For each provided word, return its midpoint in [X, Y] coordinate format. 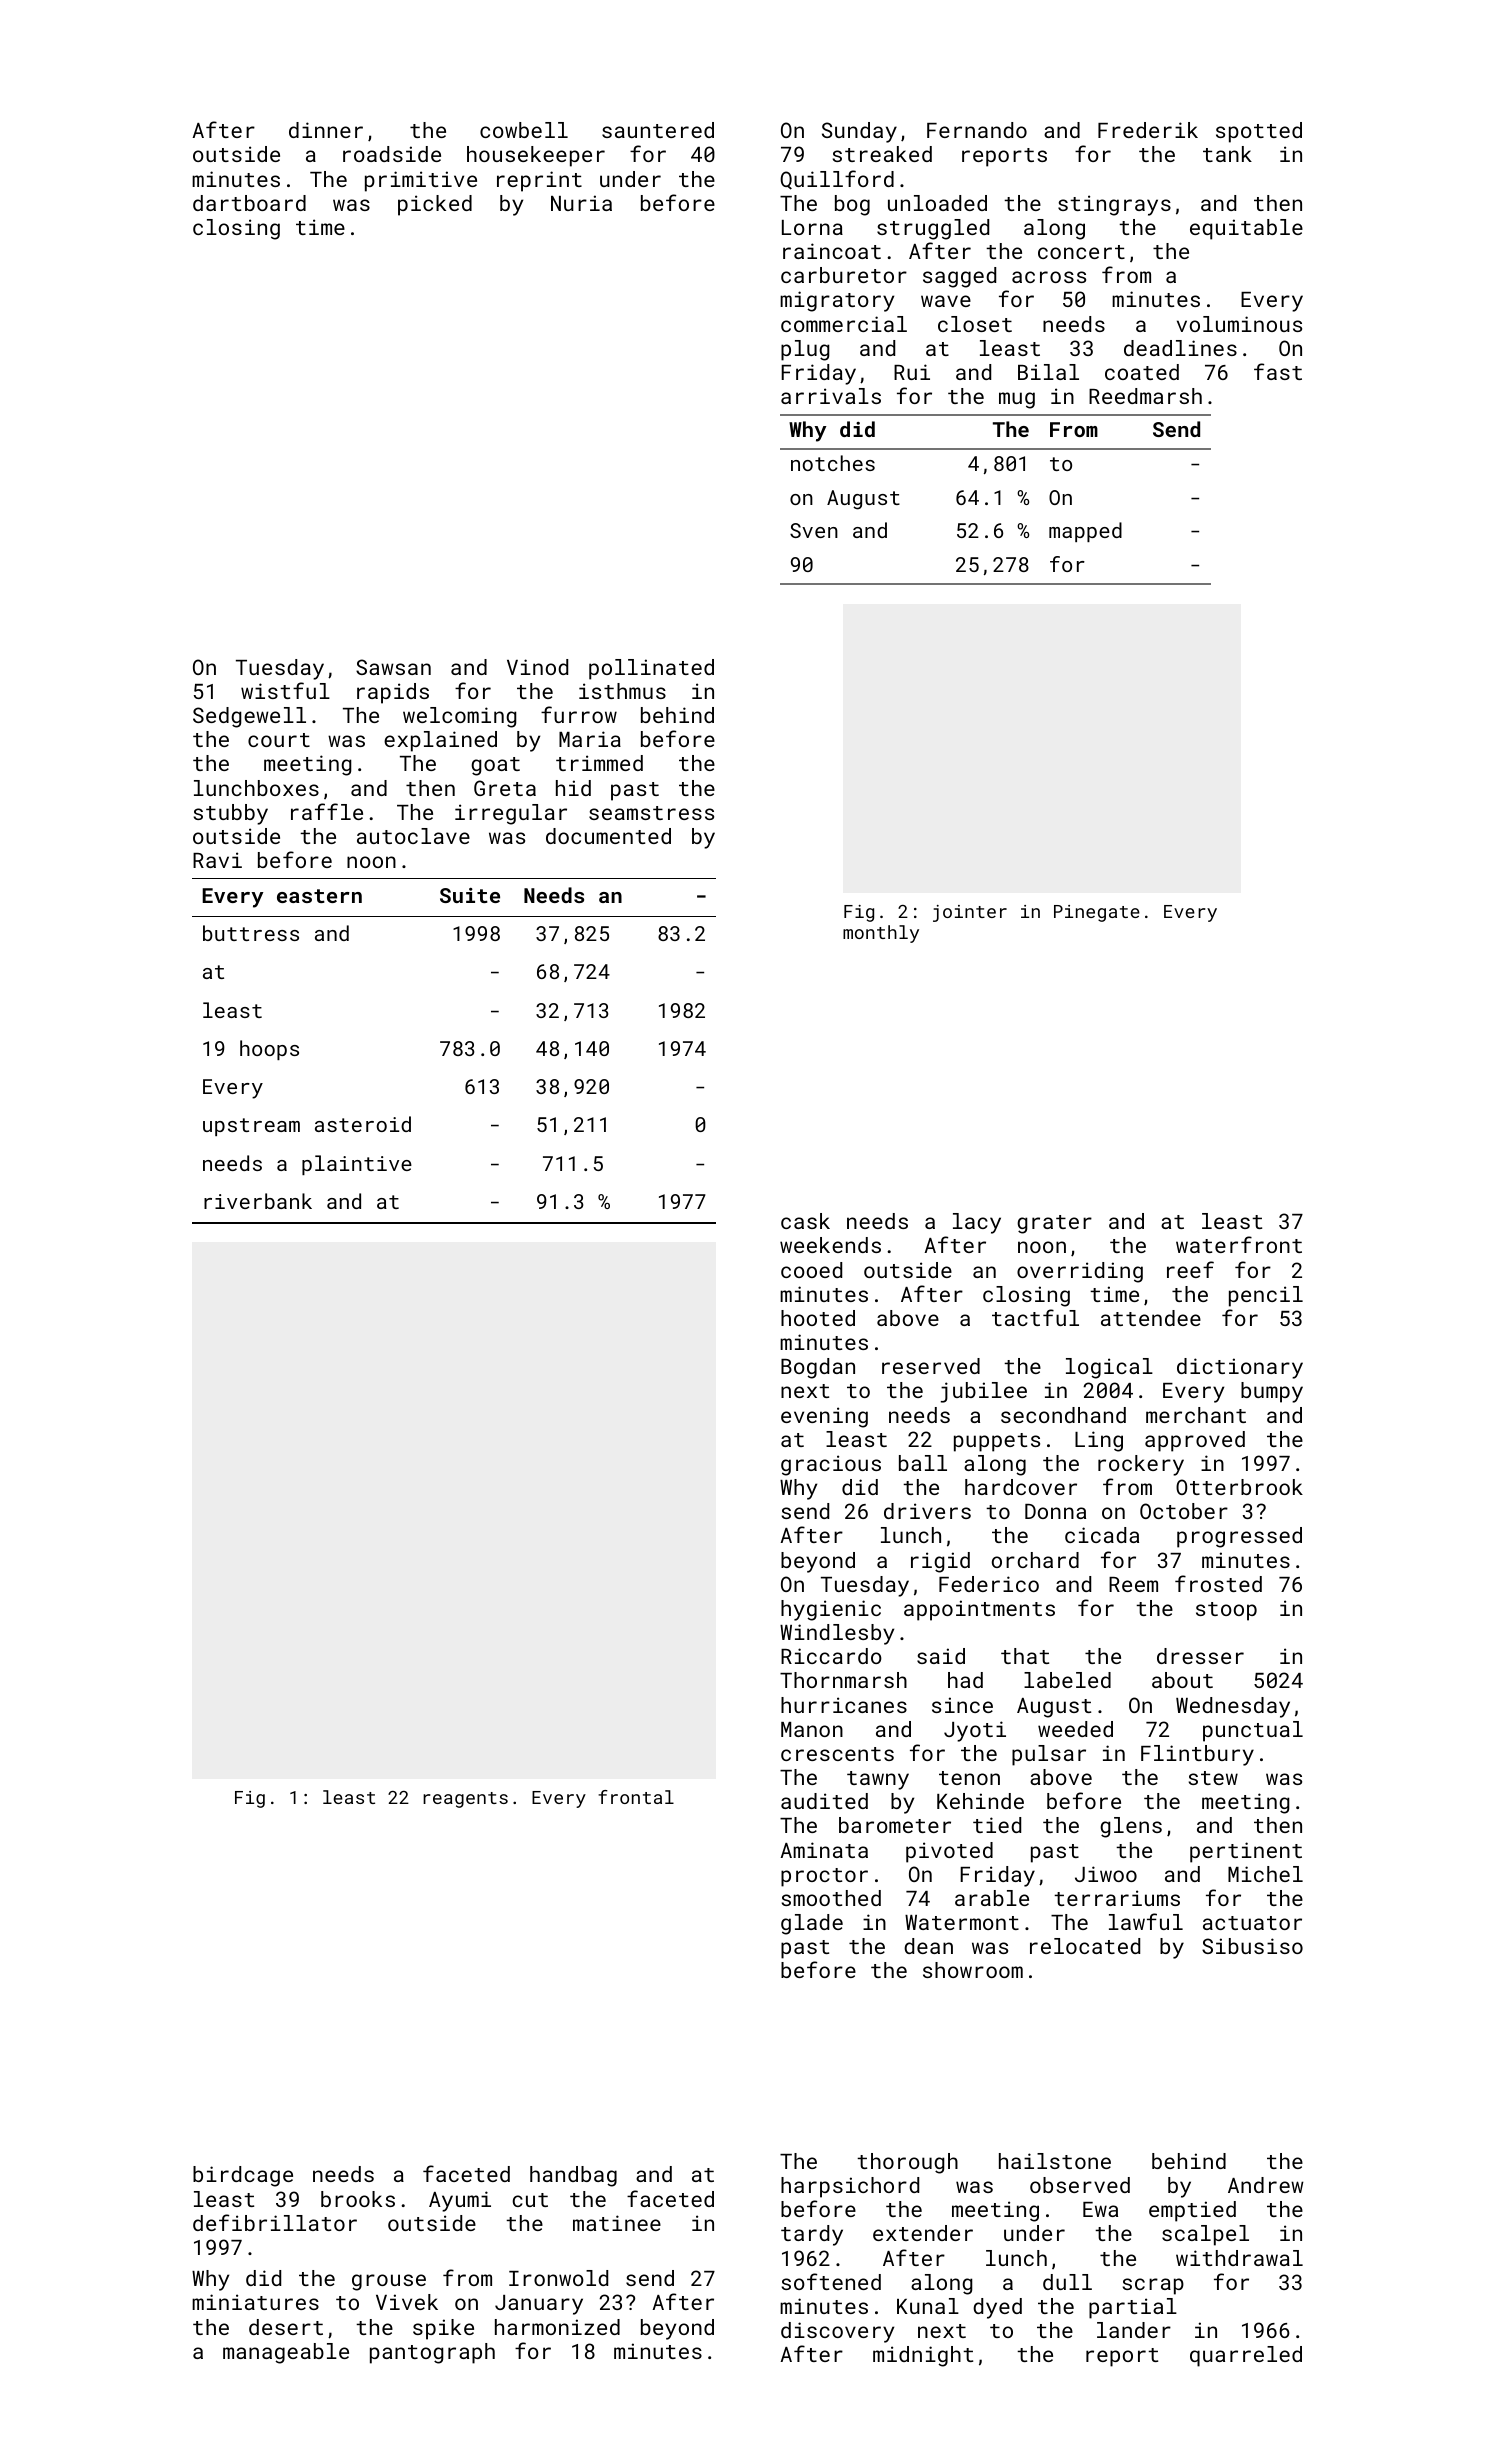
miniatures [255, 2302]
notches [833, 463]
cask [805, 1221]
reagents [465, 1800]
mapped [1085, 532]
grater [1054, 1224]
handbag [573, 2176]
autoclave [413, 836]
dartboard [249, 203]
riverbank [258, 1201]
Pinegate [1097, 913]
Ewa [1100, 2209]
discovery [837, 2332]
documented [608, 836]
